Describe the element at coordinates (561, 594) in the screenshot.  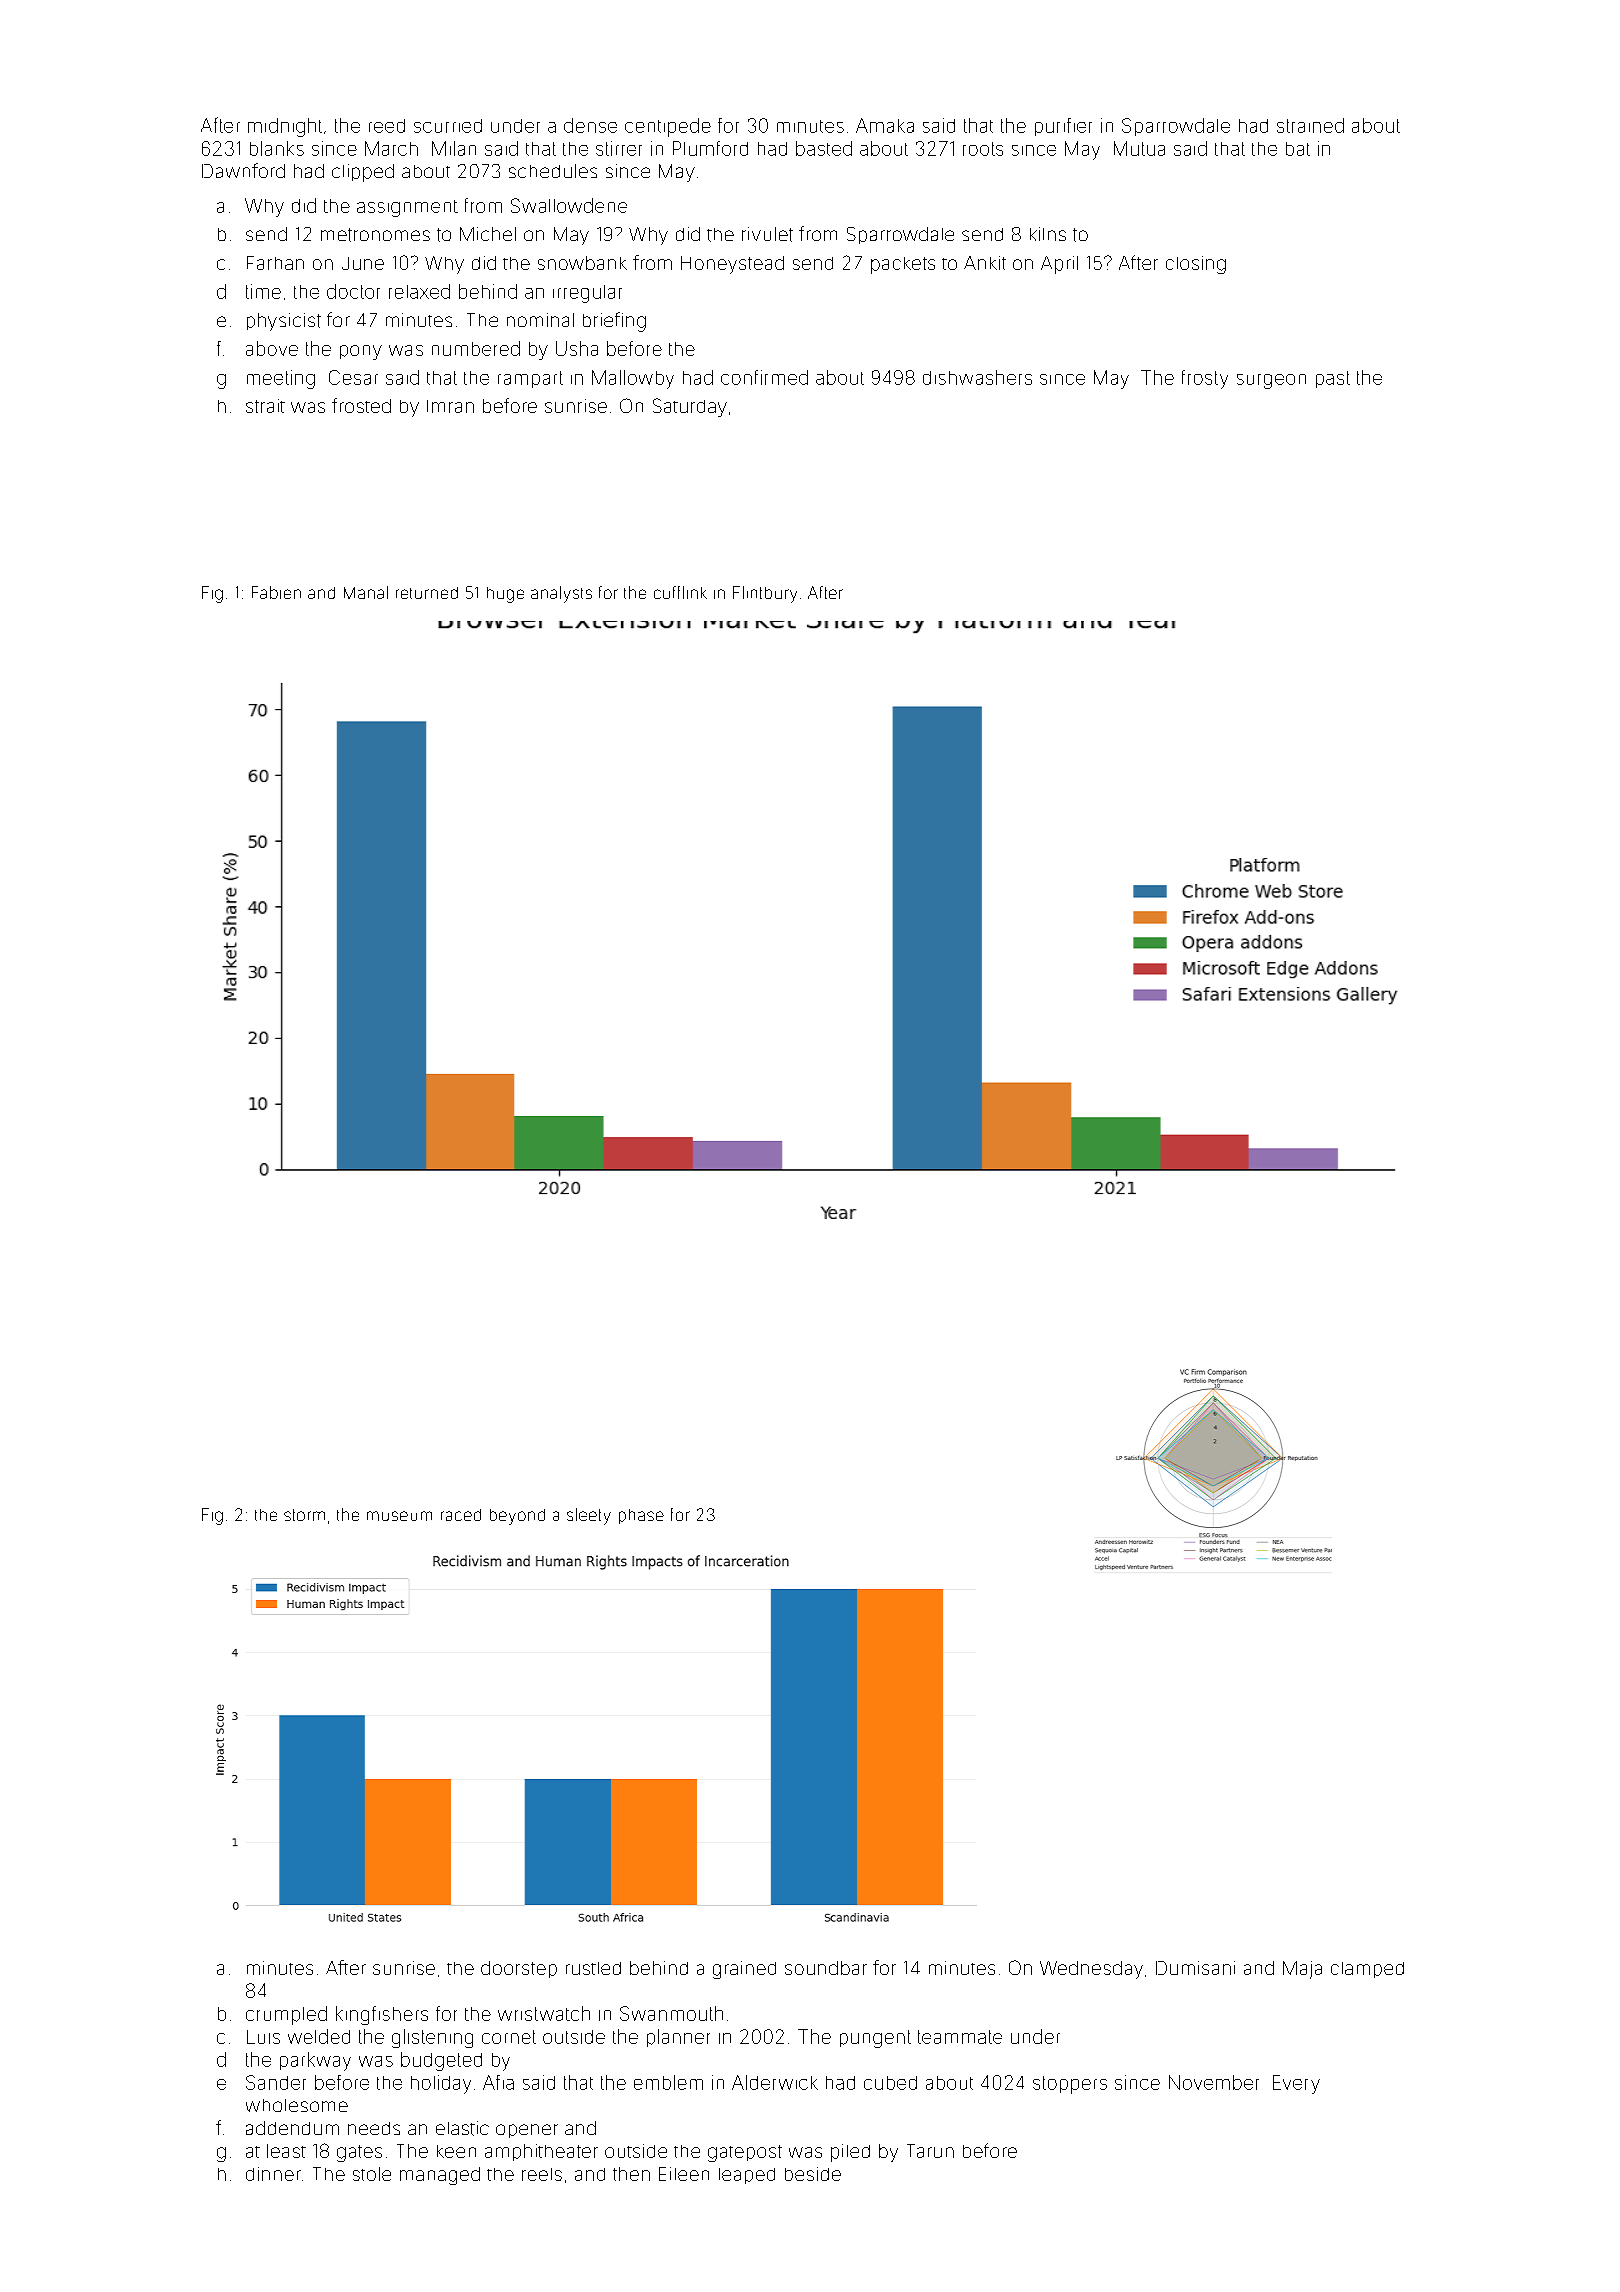
I see `analysts` at that location.
